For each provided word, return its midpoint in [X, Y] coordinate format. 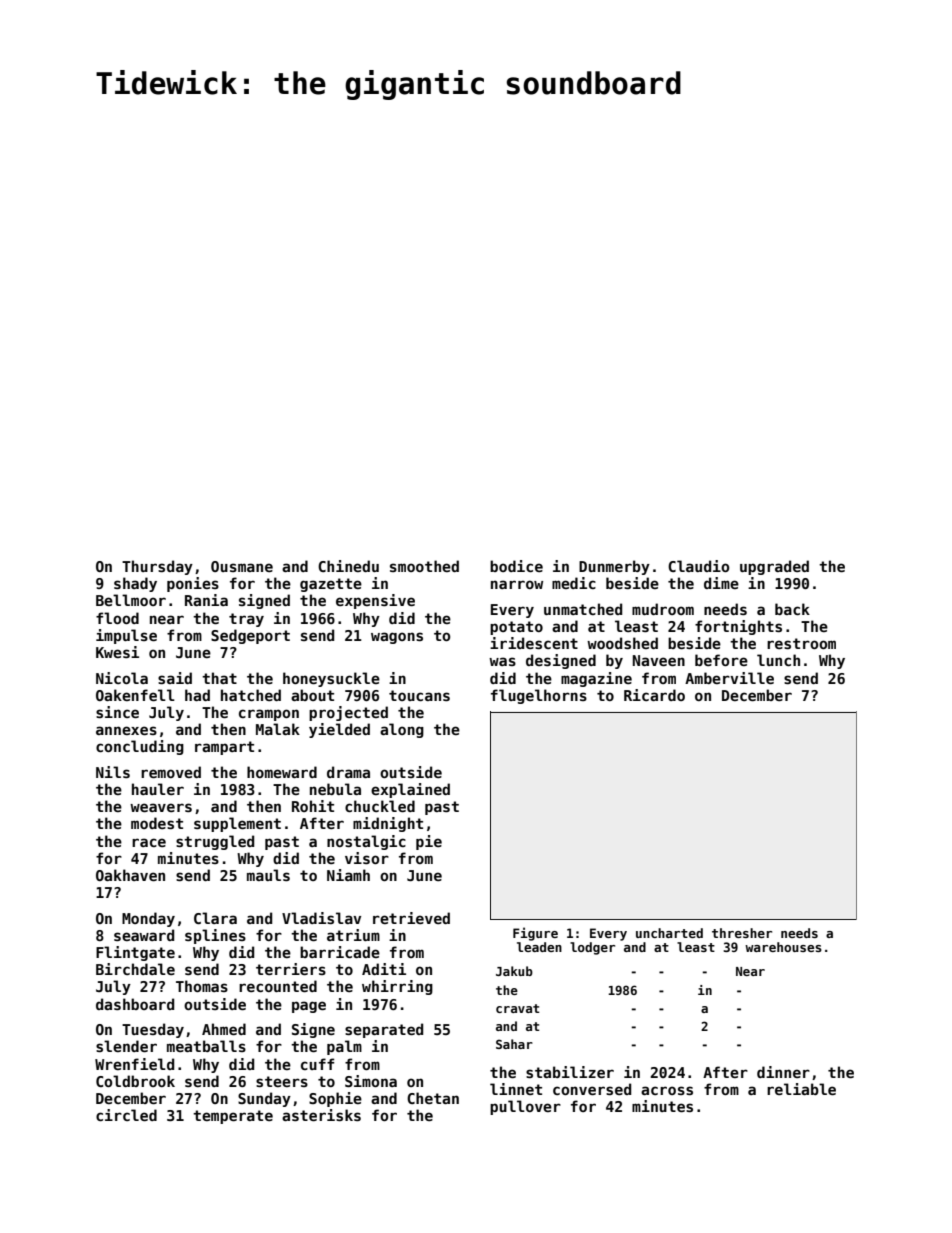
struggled [215, 842]
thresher [742, 933]
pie [429, 842]
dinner [783, 1072]
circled [126, 1115]
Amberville [729, 678]
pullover [525, 1107]
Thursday [157, 567]
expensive [375, 601]
